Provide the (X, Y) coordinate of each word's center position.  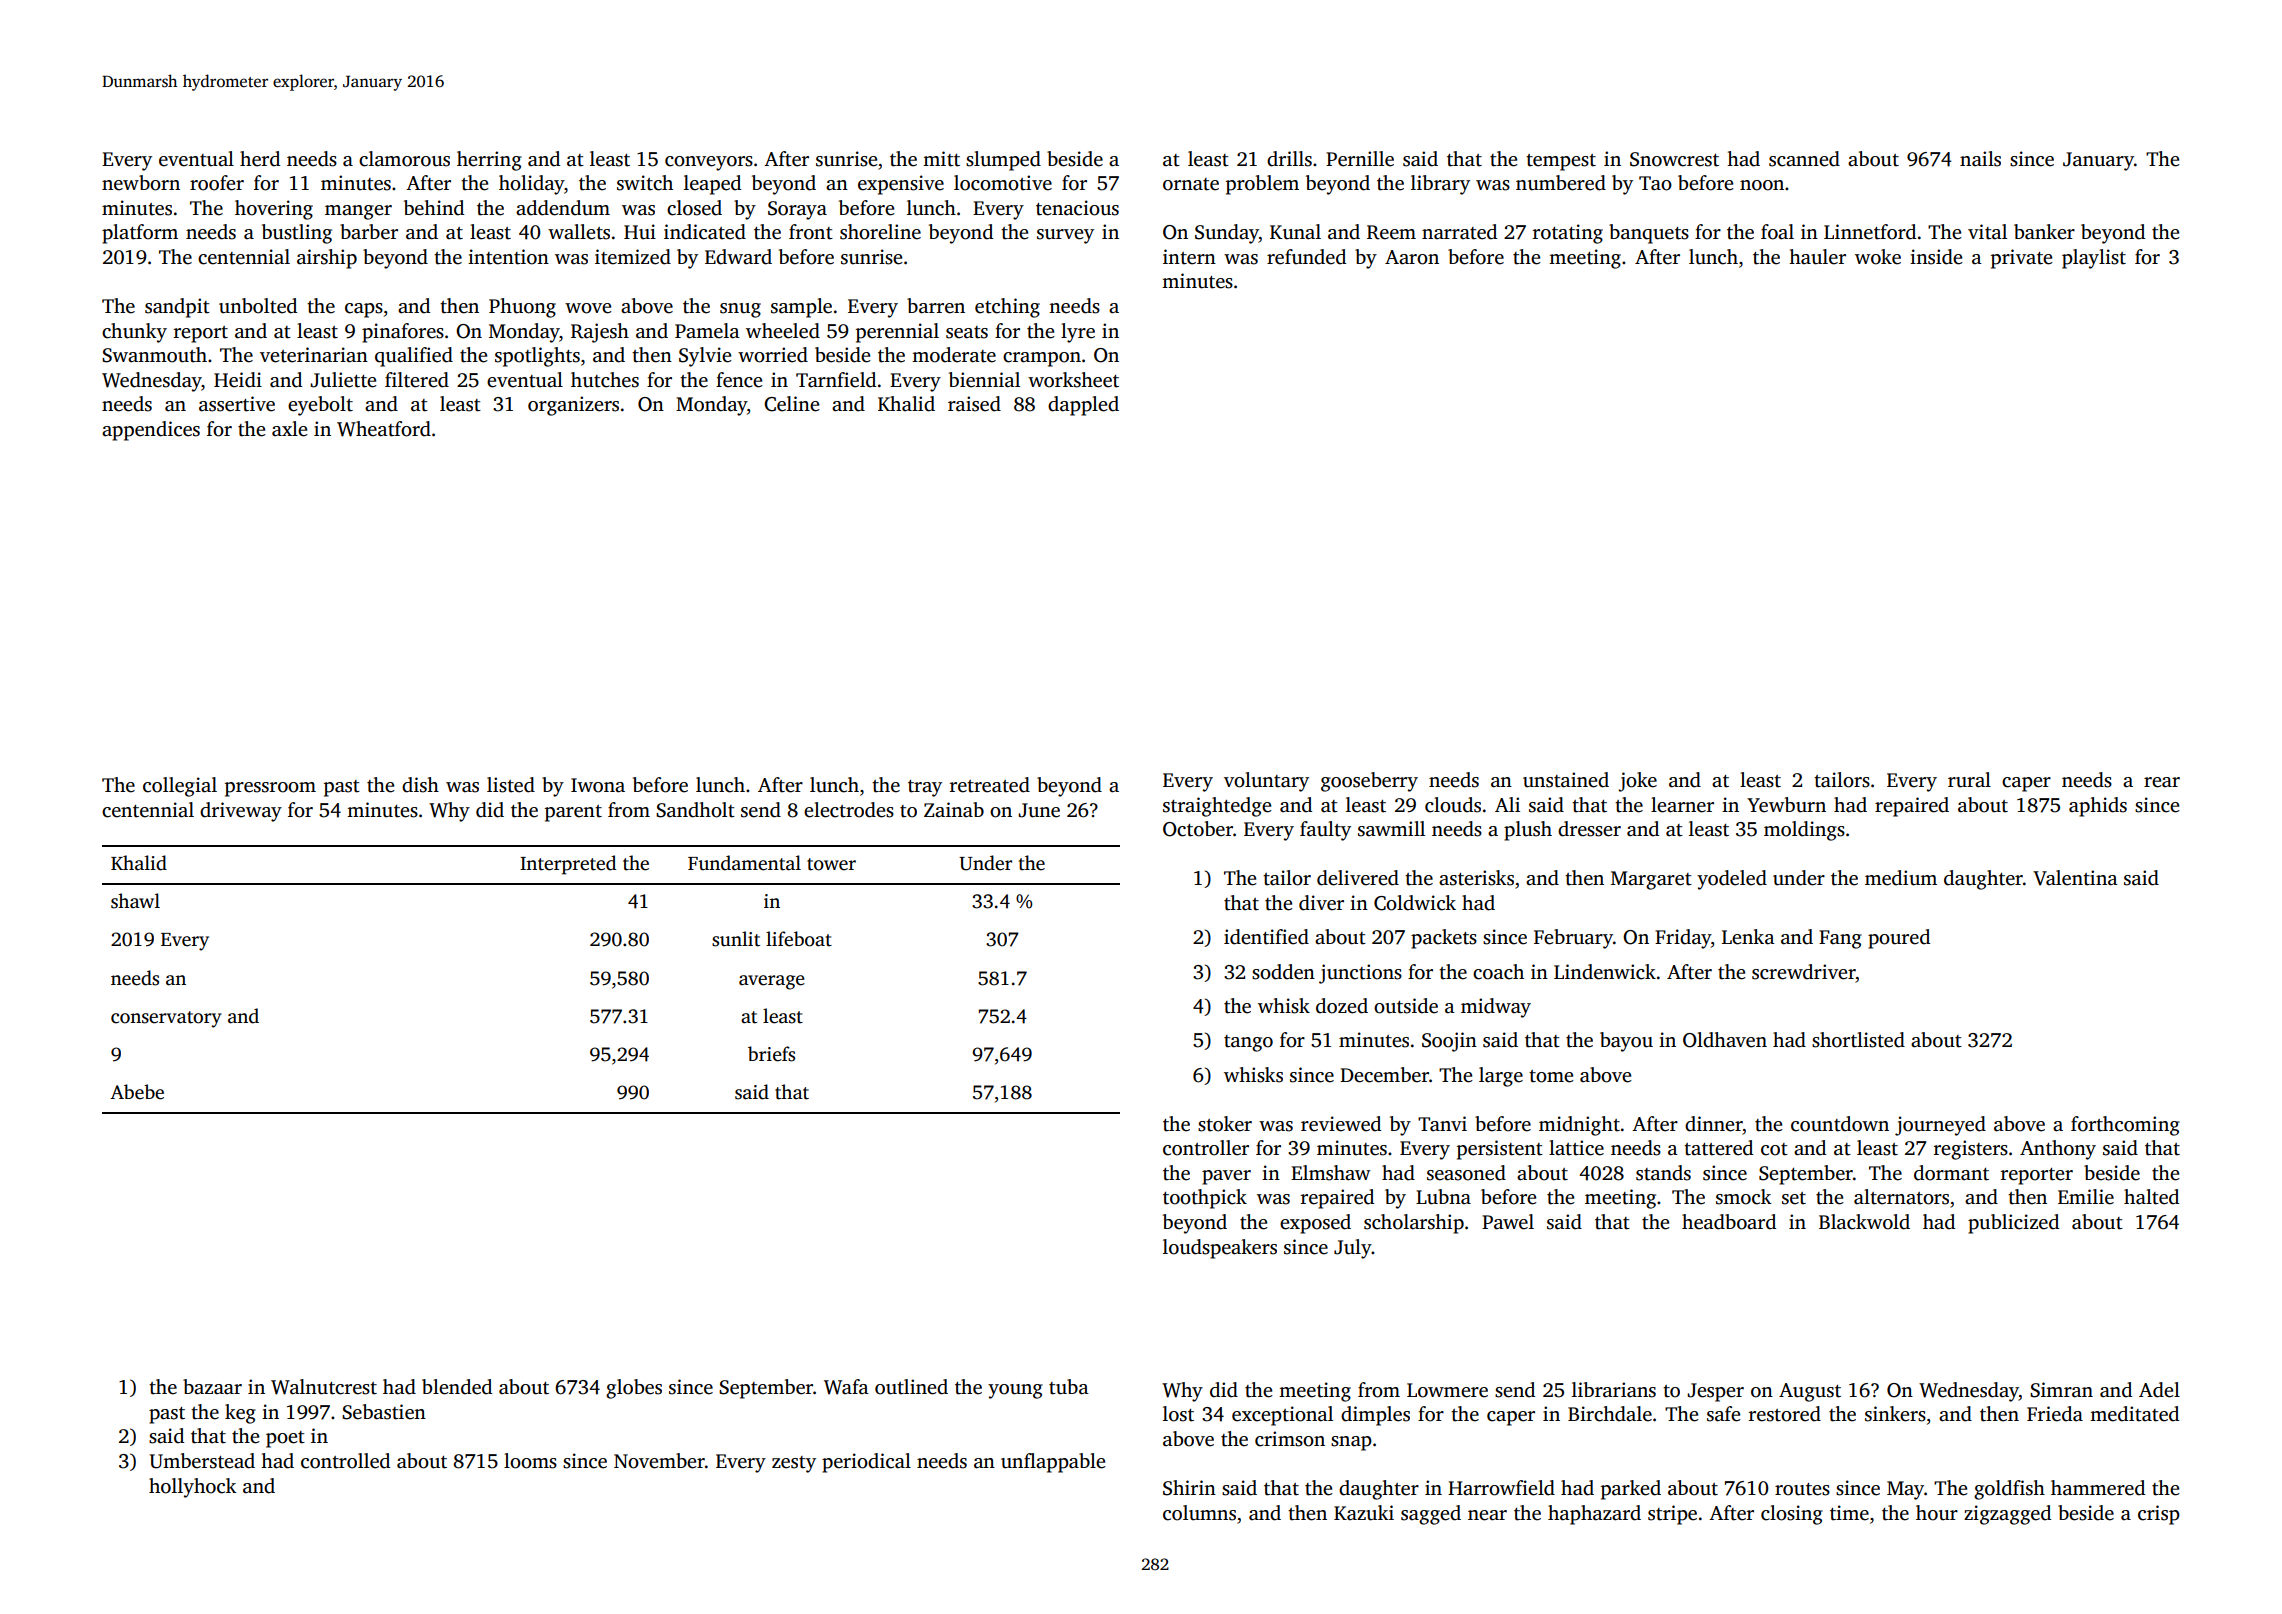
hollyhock (193, 1488)
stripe (1672, 1515)
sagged (1431, 1515)
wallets (579, 232)
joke (1637, 782)
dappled (1083, 406)
